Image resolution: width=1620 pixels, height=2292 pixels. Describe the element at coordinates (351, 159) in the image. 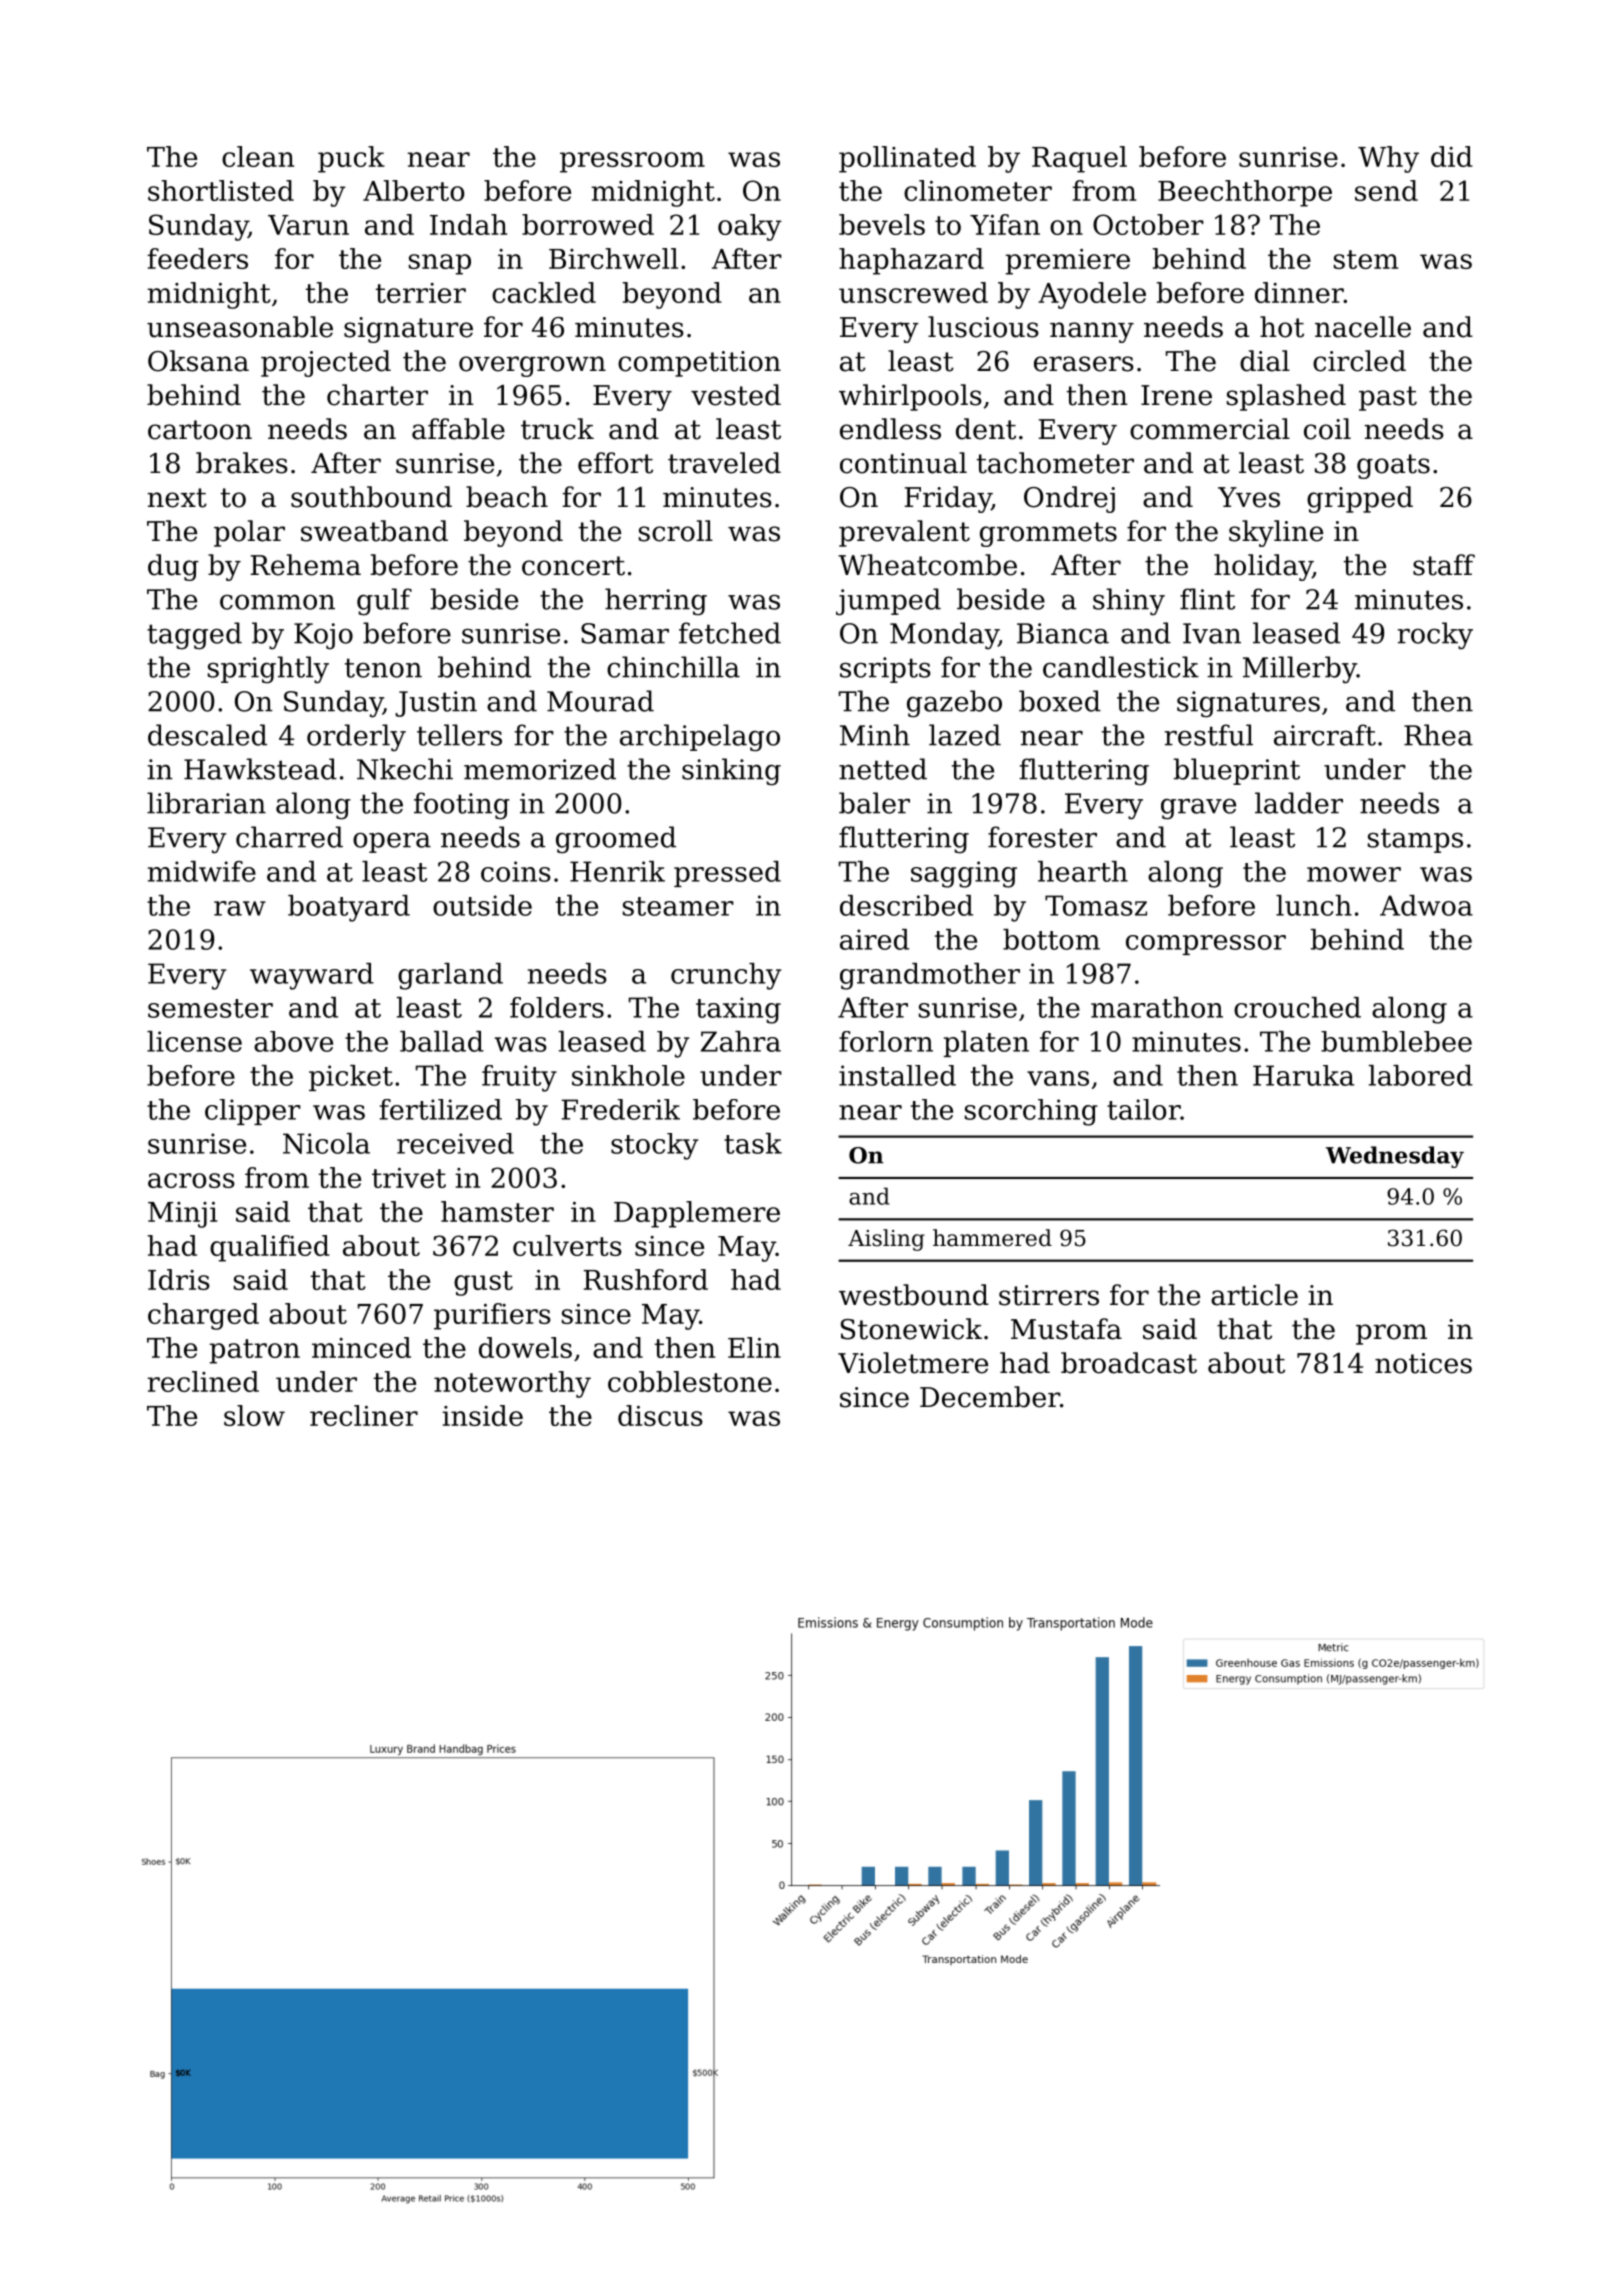

I see `puck` at that location.
